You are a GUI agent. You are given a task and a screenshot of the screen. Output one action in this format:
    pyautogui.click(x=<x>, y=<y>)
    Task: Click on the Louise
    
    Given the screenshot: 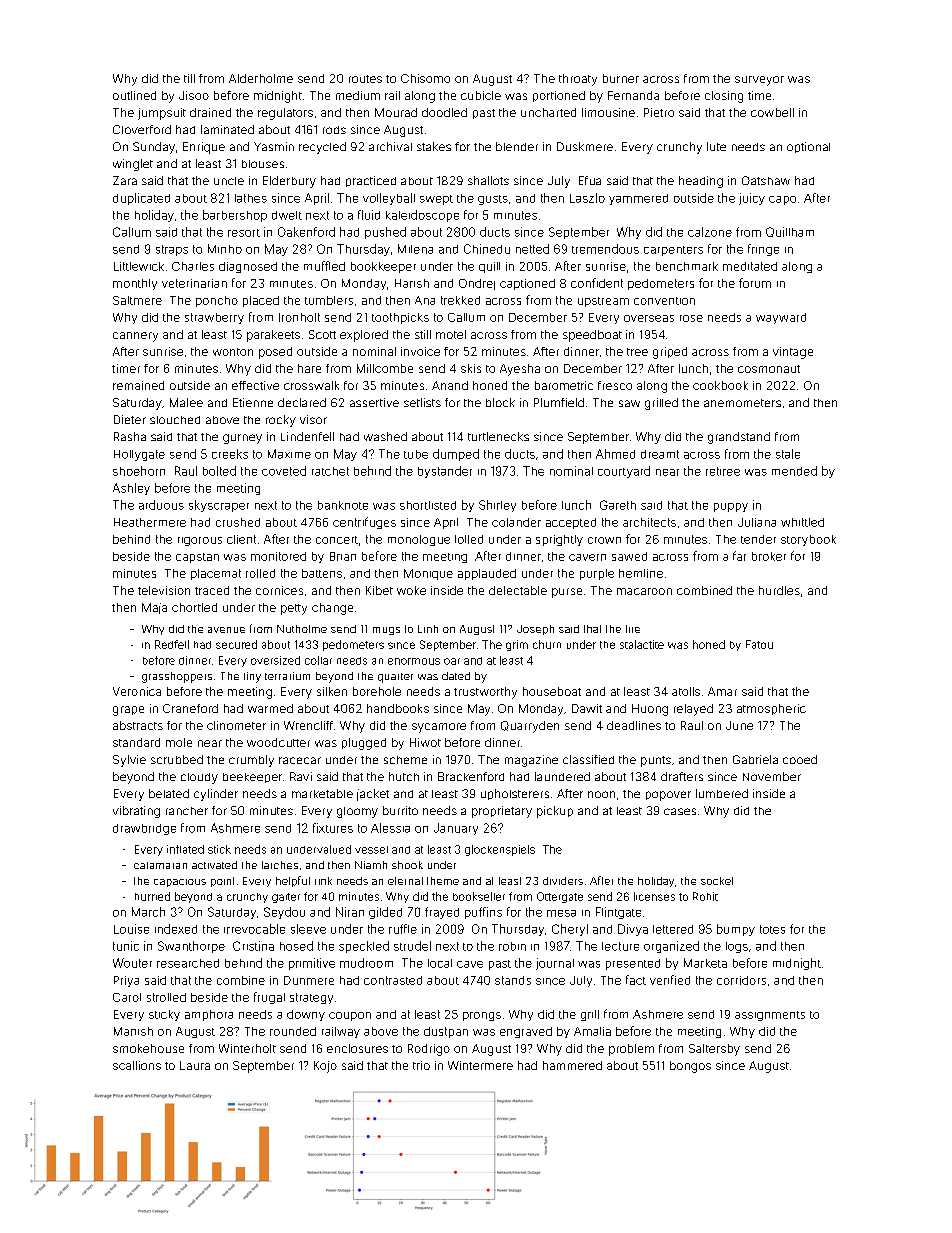 What is the action you would take?
    pyautogui.click(x=131, y=929)
